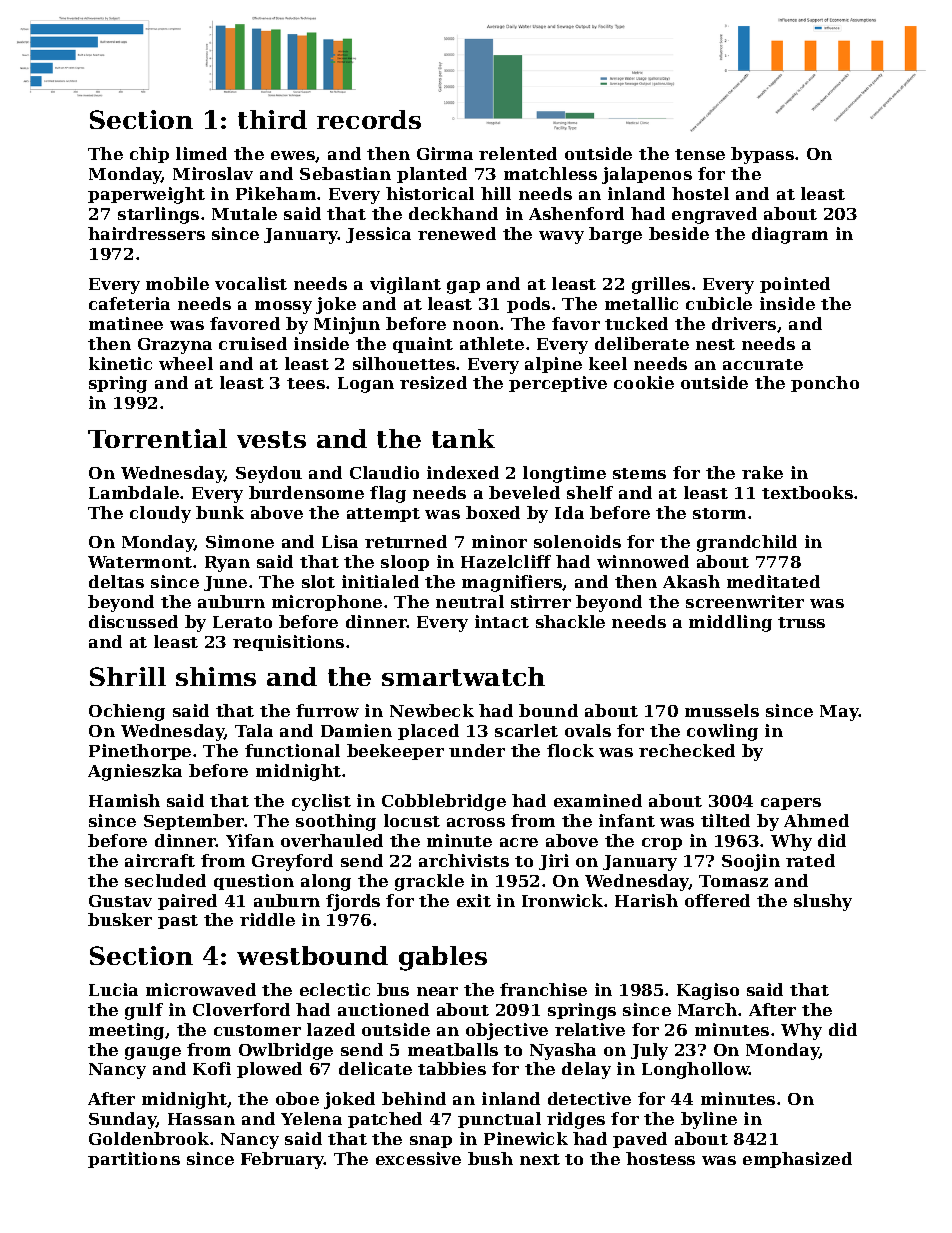 This page has width=952, height=1233. Describe the element at coordinates (639, 473) in the page. I see `stems` at that location.
